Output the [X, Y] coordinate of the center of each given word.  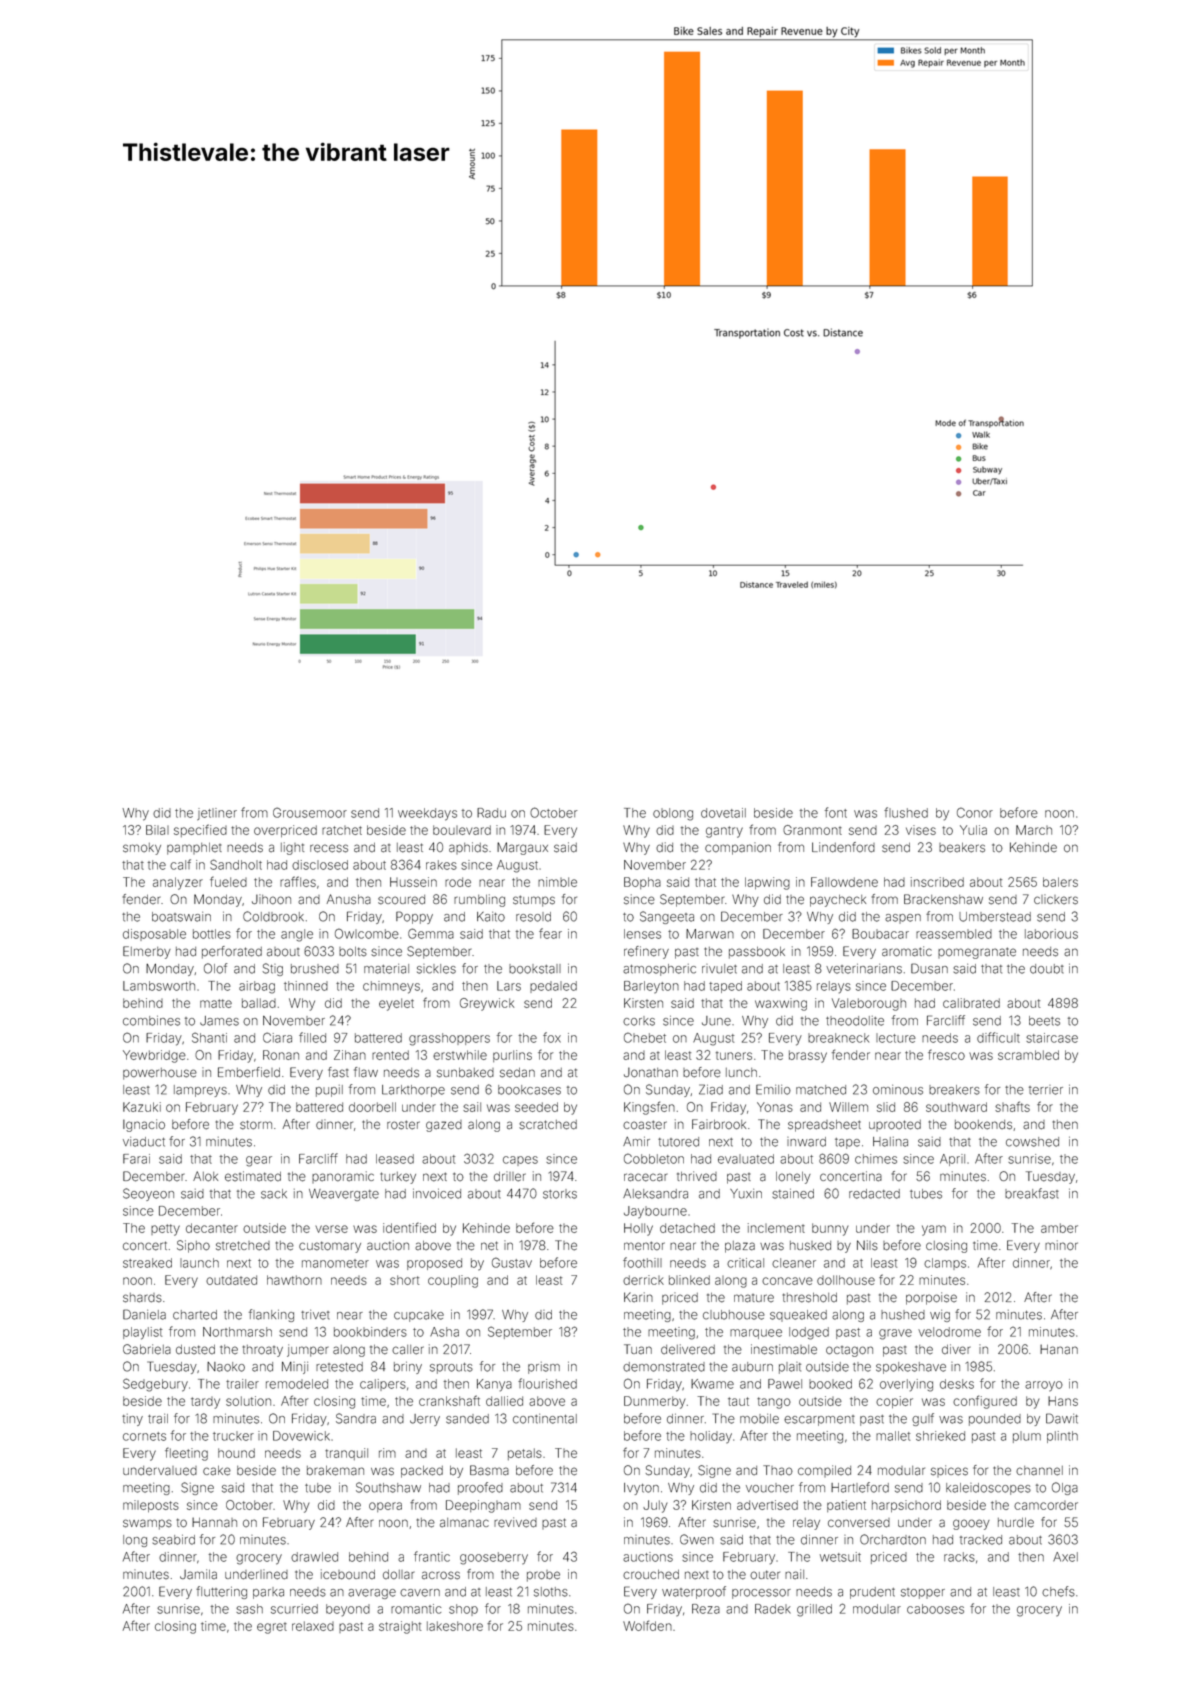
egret [272, 1628]
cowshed [1032, 1142]
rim [387, 1453]
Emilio [773, 1089]
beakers [962, 848]
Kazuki [142, 1107]
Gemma [431, 933]
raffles [298, 881]
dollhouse [846, 1280]
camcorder [1046, 1505]
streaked [147, 1263]
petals [525, 1454]
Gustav [512, 1262]
